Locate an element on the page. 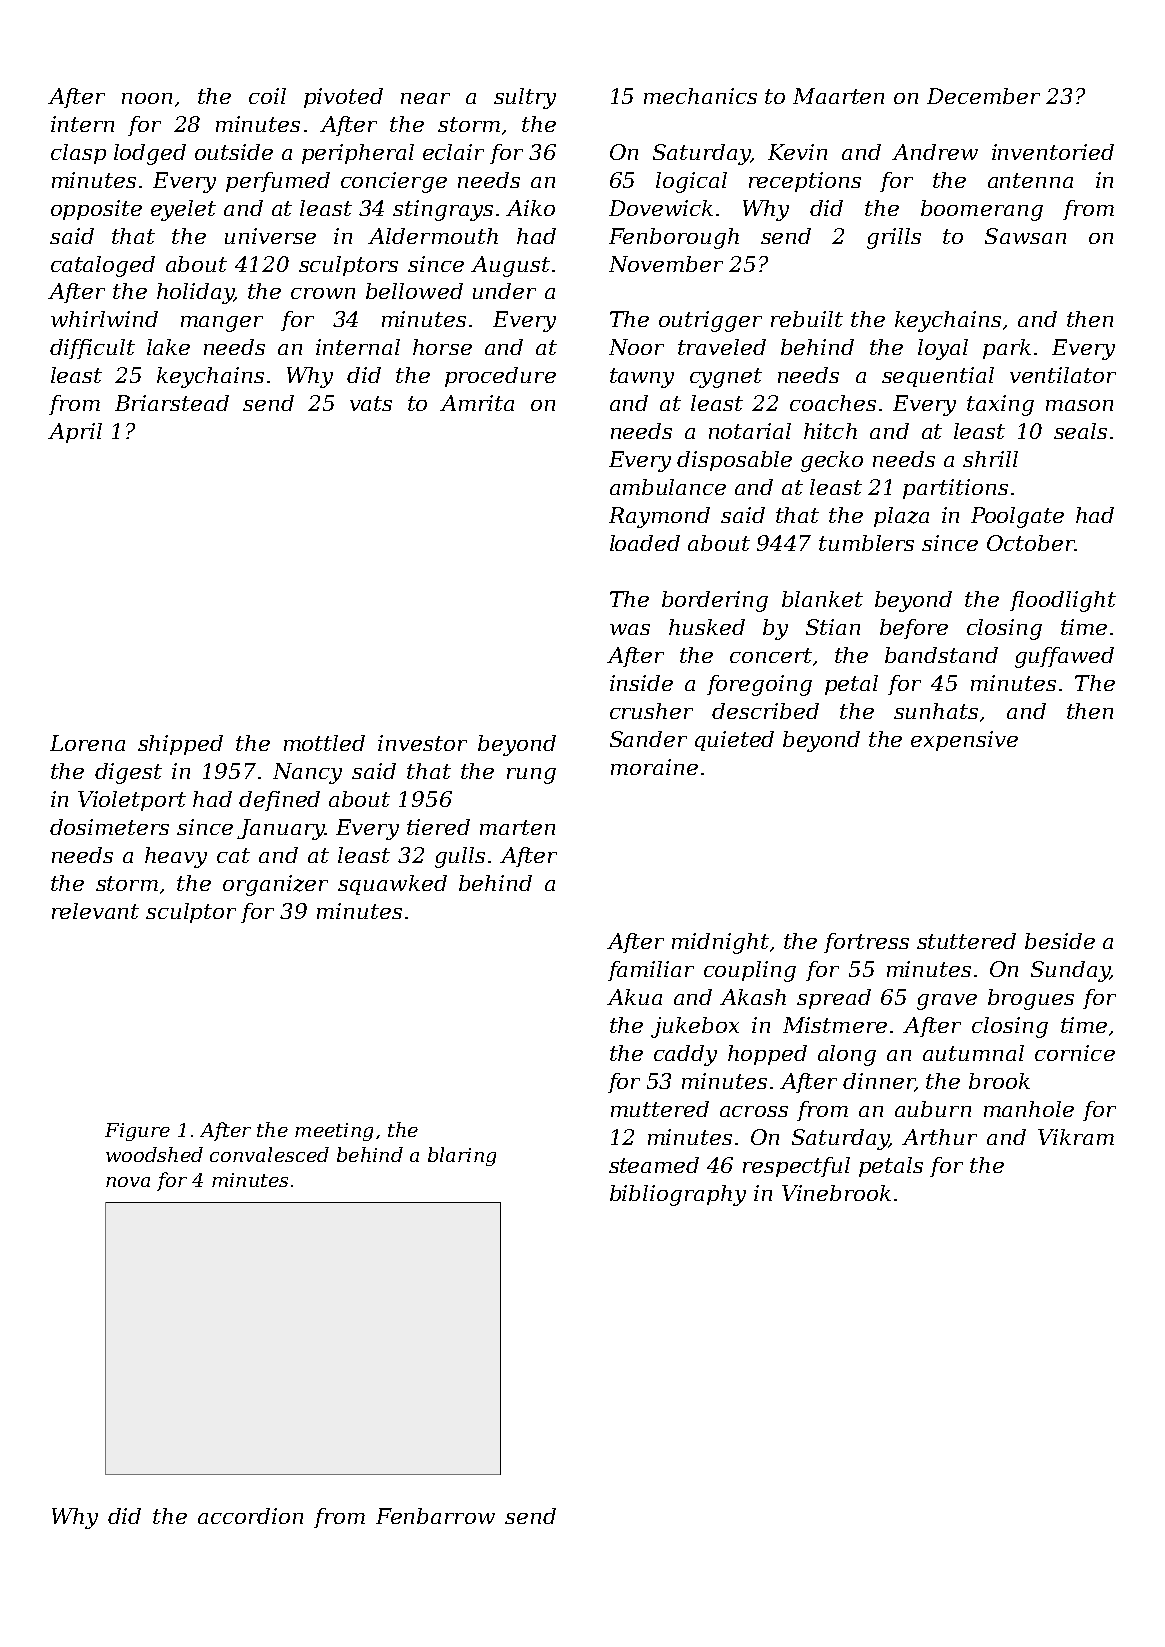 The image size is (1165, 1647). accordion is located at coordinates (250, 1516).
